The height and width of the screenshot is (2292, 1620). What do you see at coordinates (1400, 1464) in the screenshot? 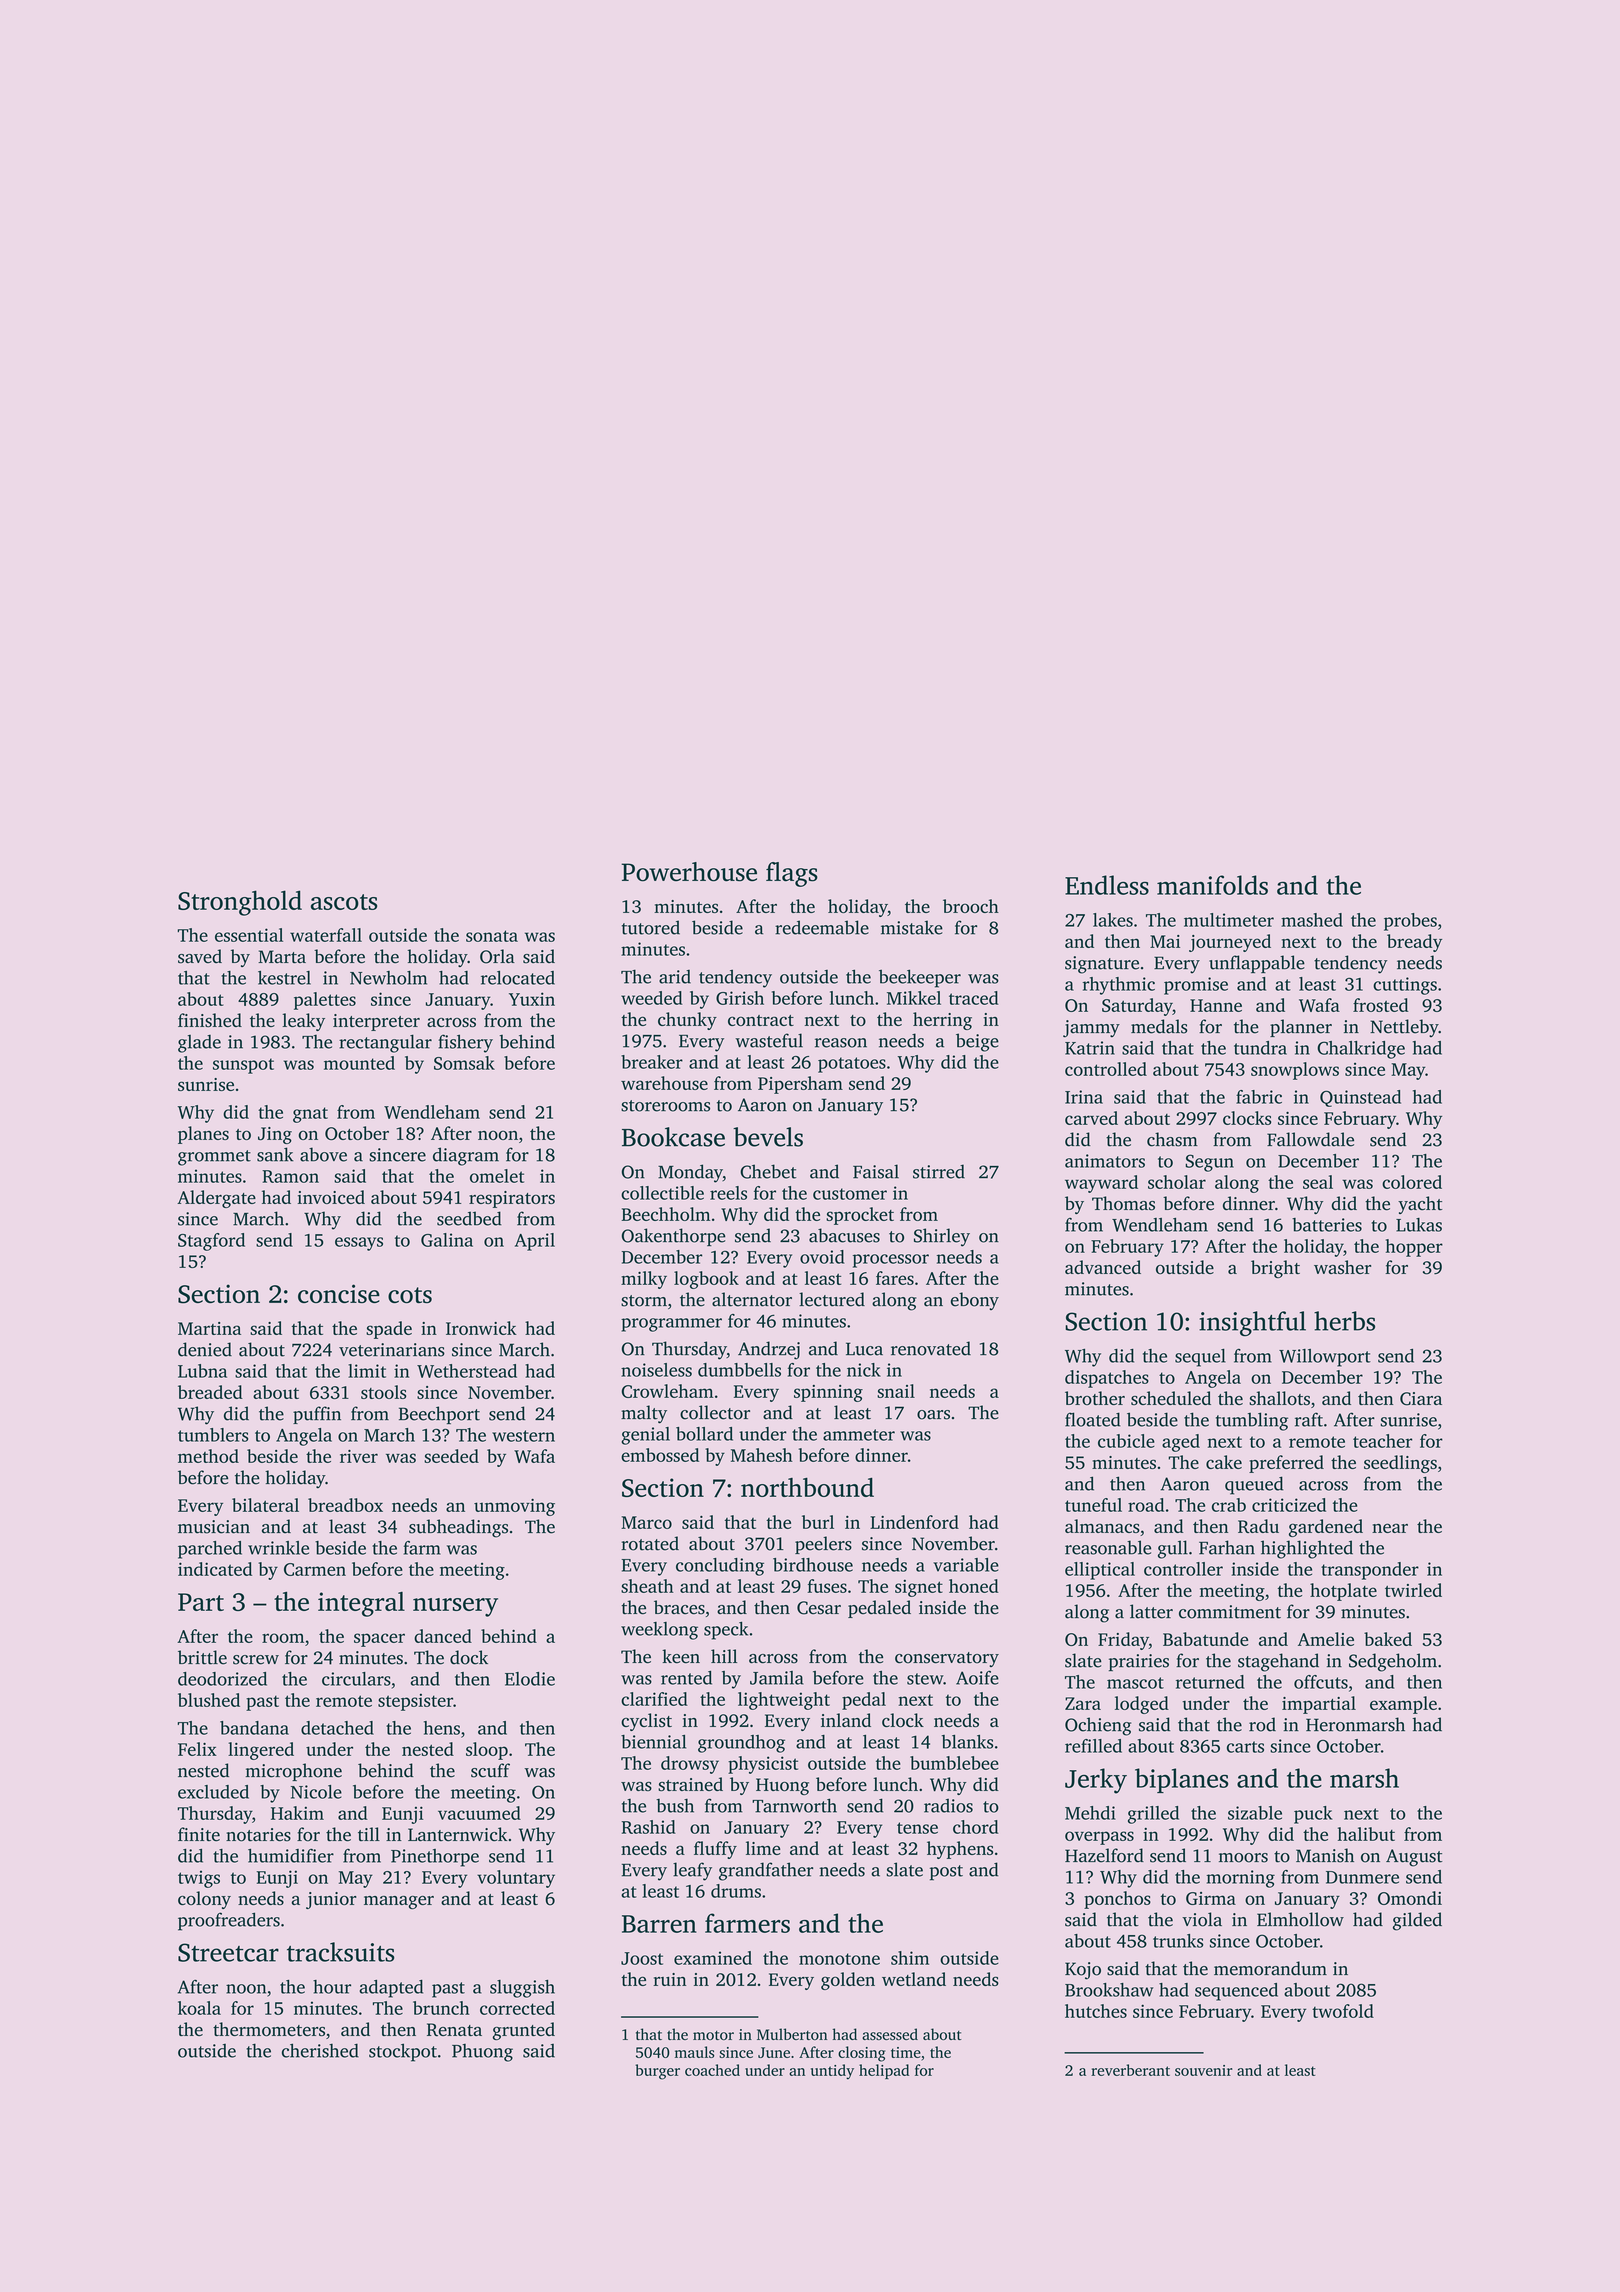
I see `seedlings` at bounding box center [1400, 1464].
